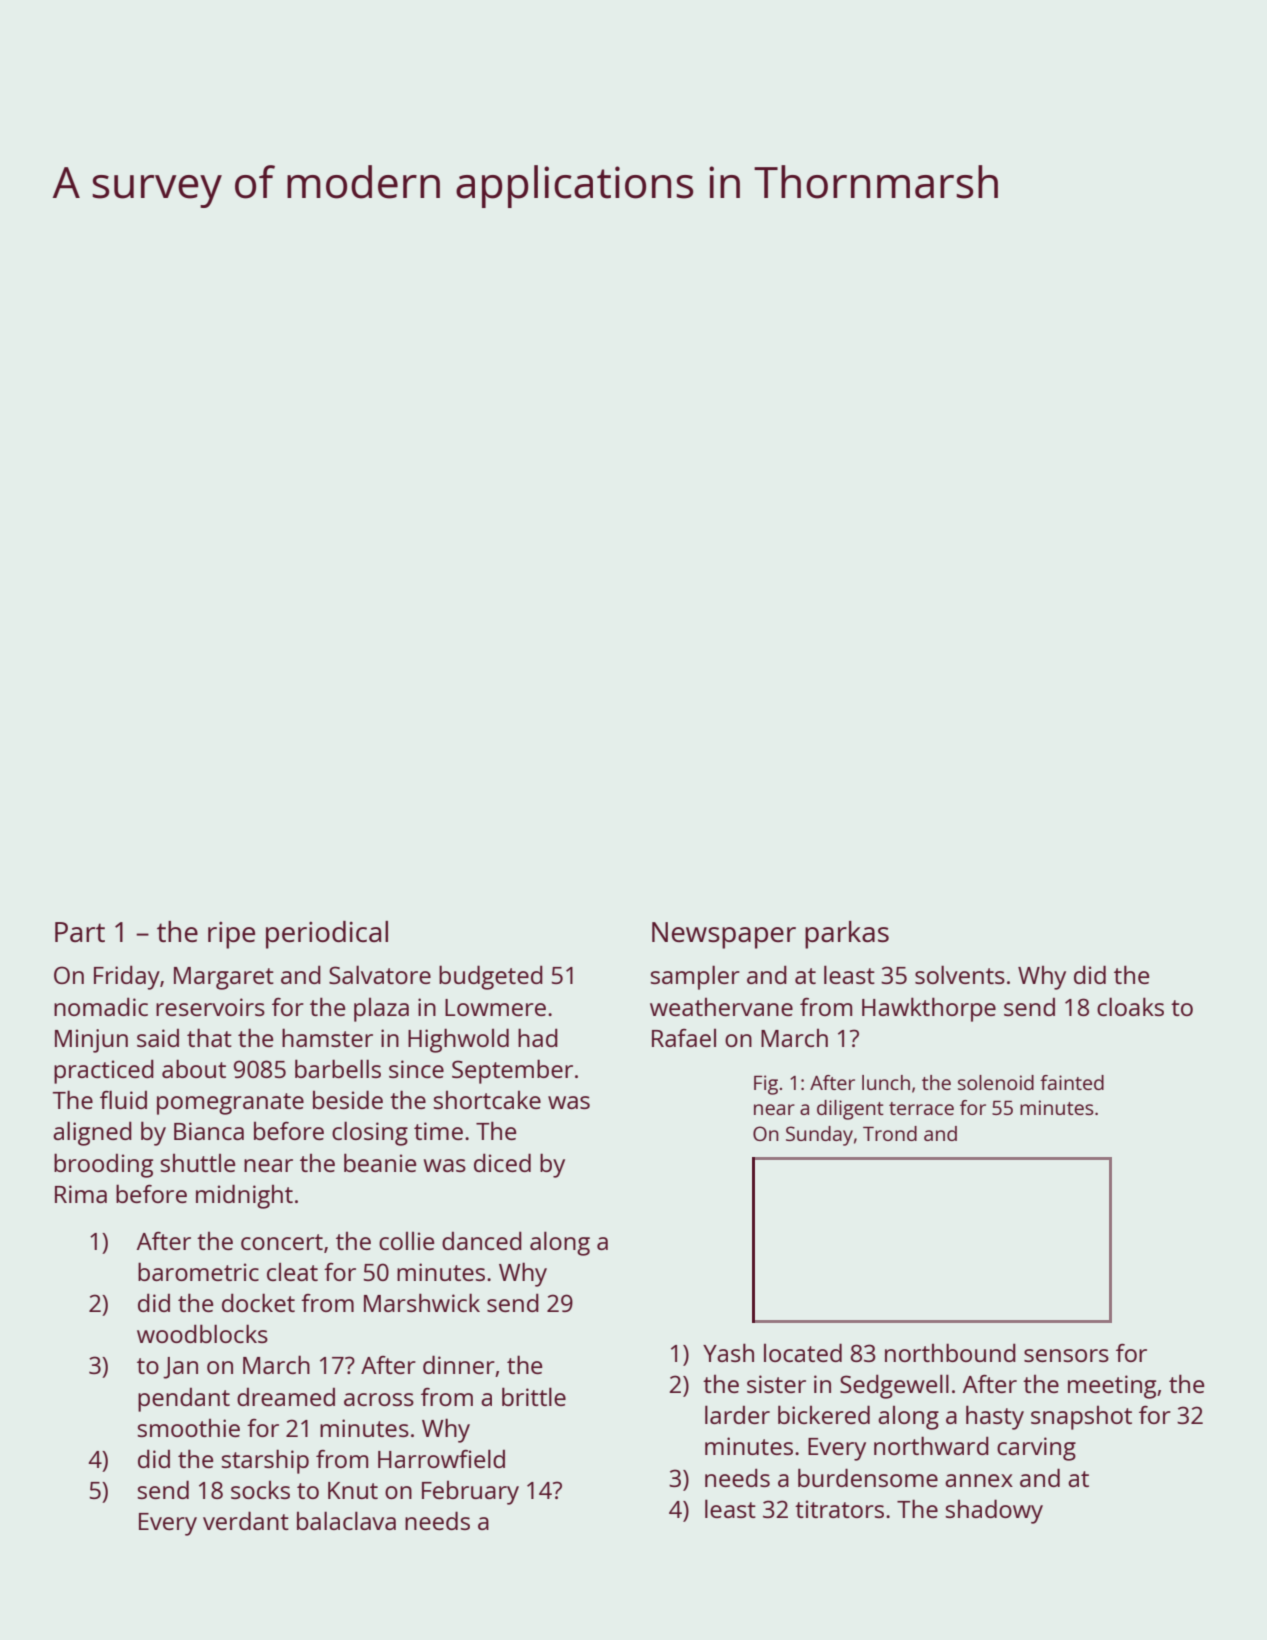  Describe the element at coordinates (847, 935) in the image. I see `parkas` at that location.
